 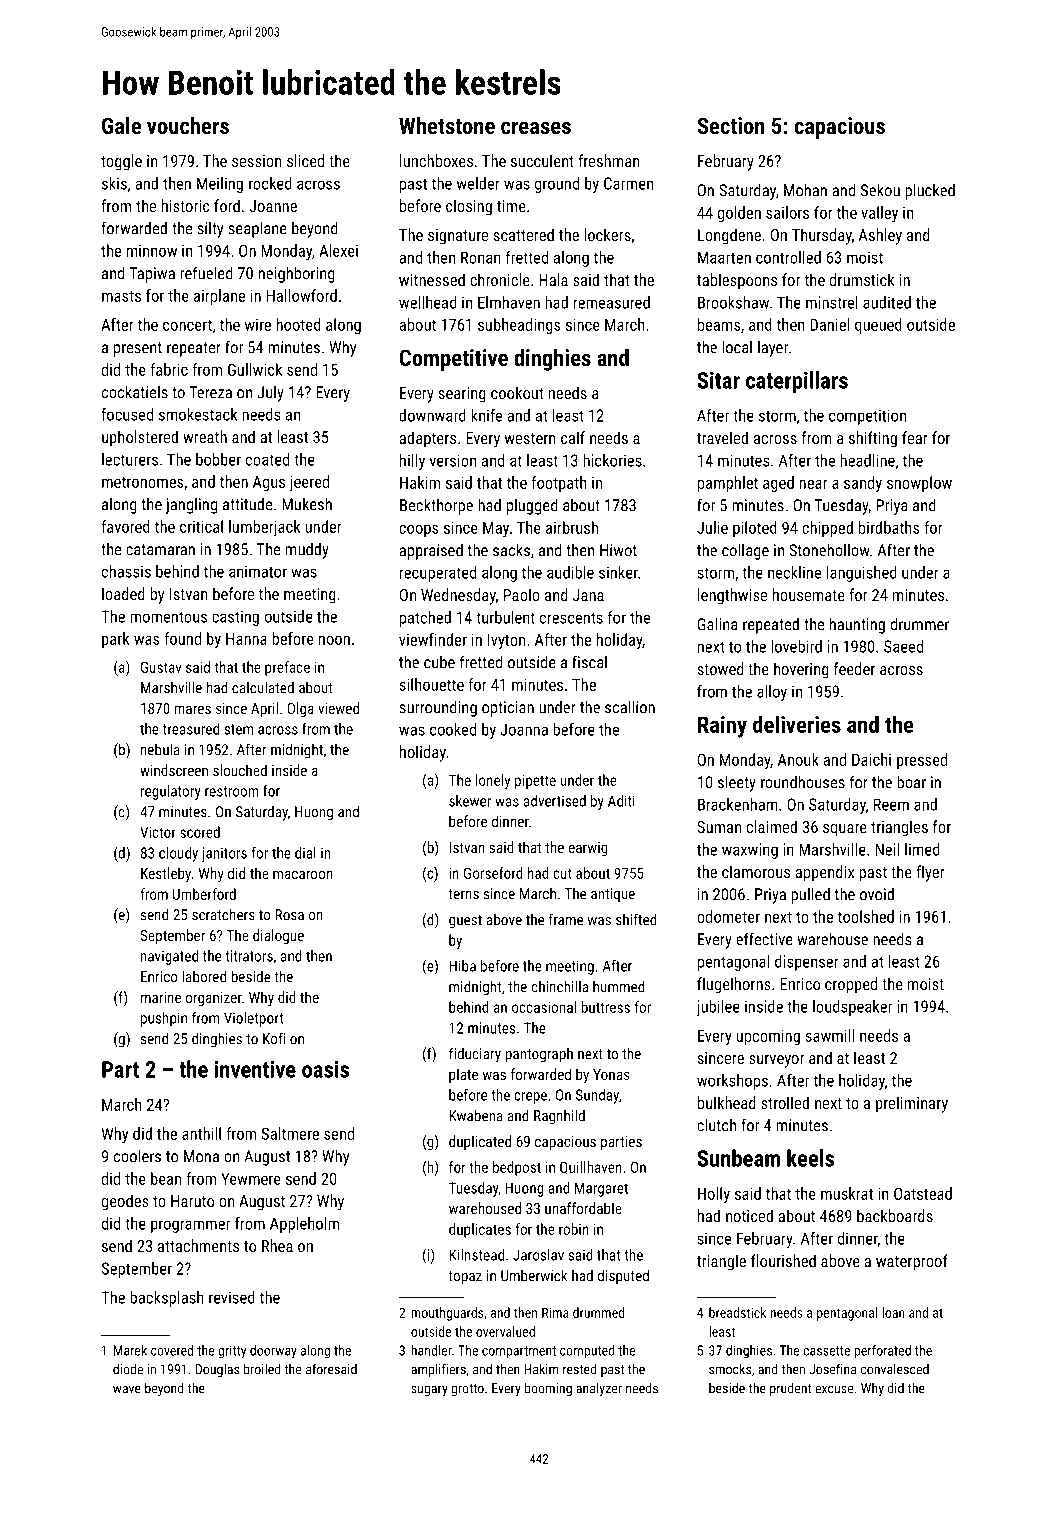 What do you see at coordinates (508, 709) in the document?
I see `optician` at bounding box center [508, 709].
